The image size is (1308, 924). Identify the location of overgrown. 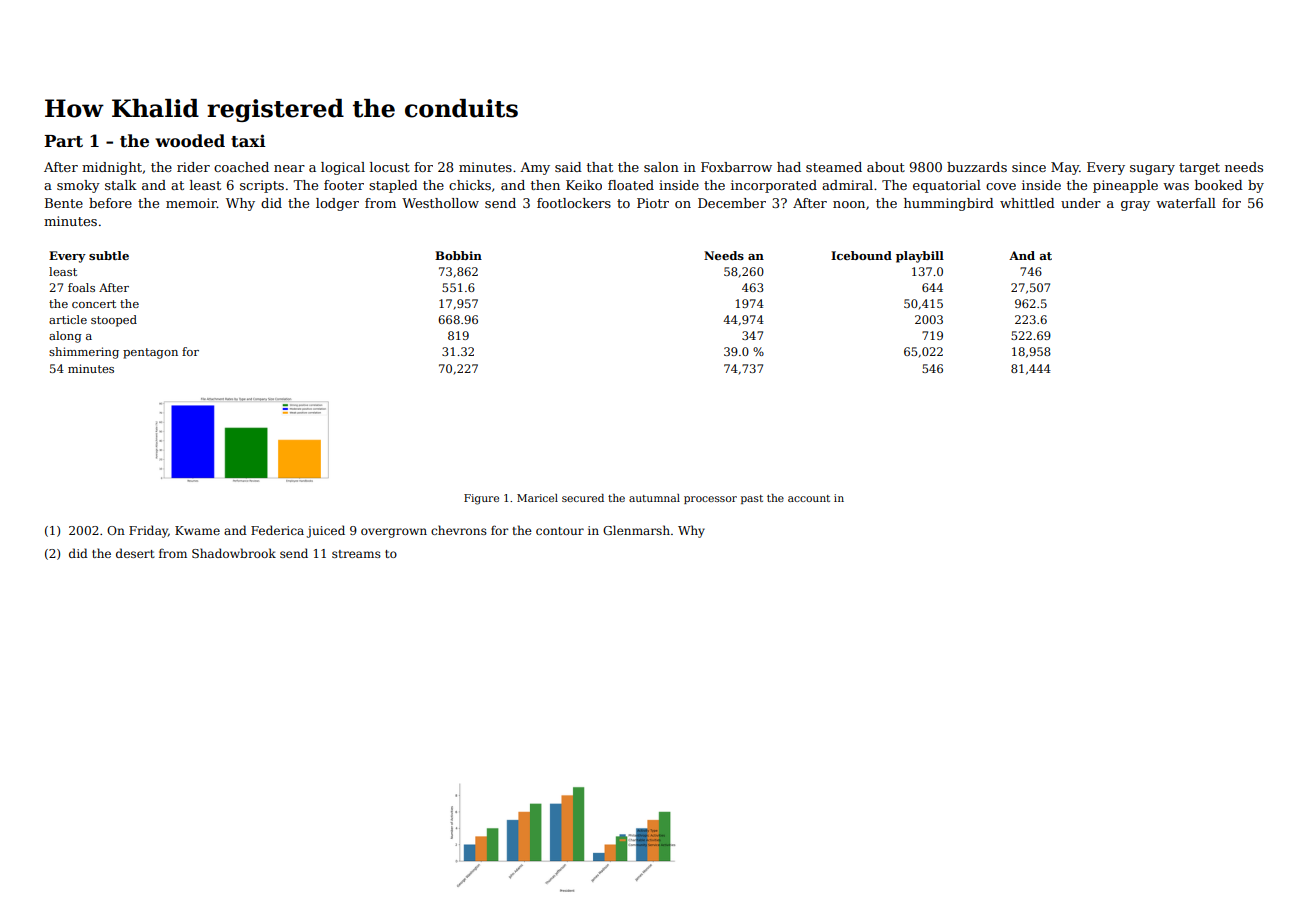
(394, 533).
